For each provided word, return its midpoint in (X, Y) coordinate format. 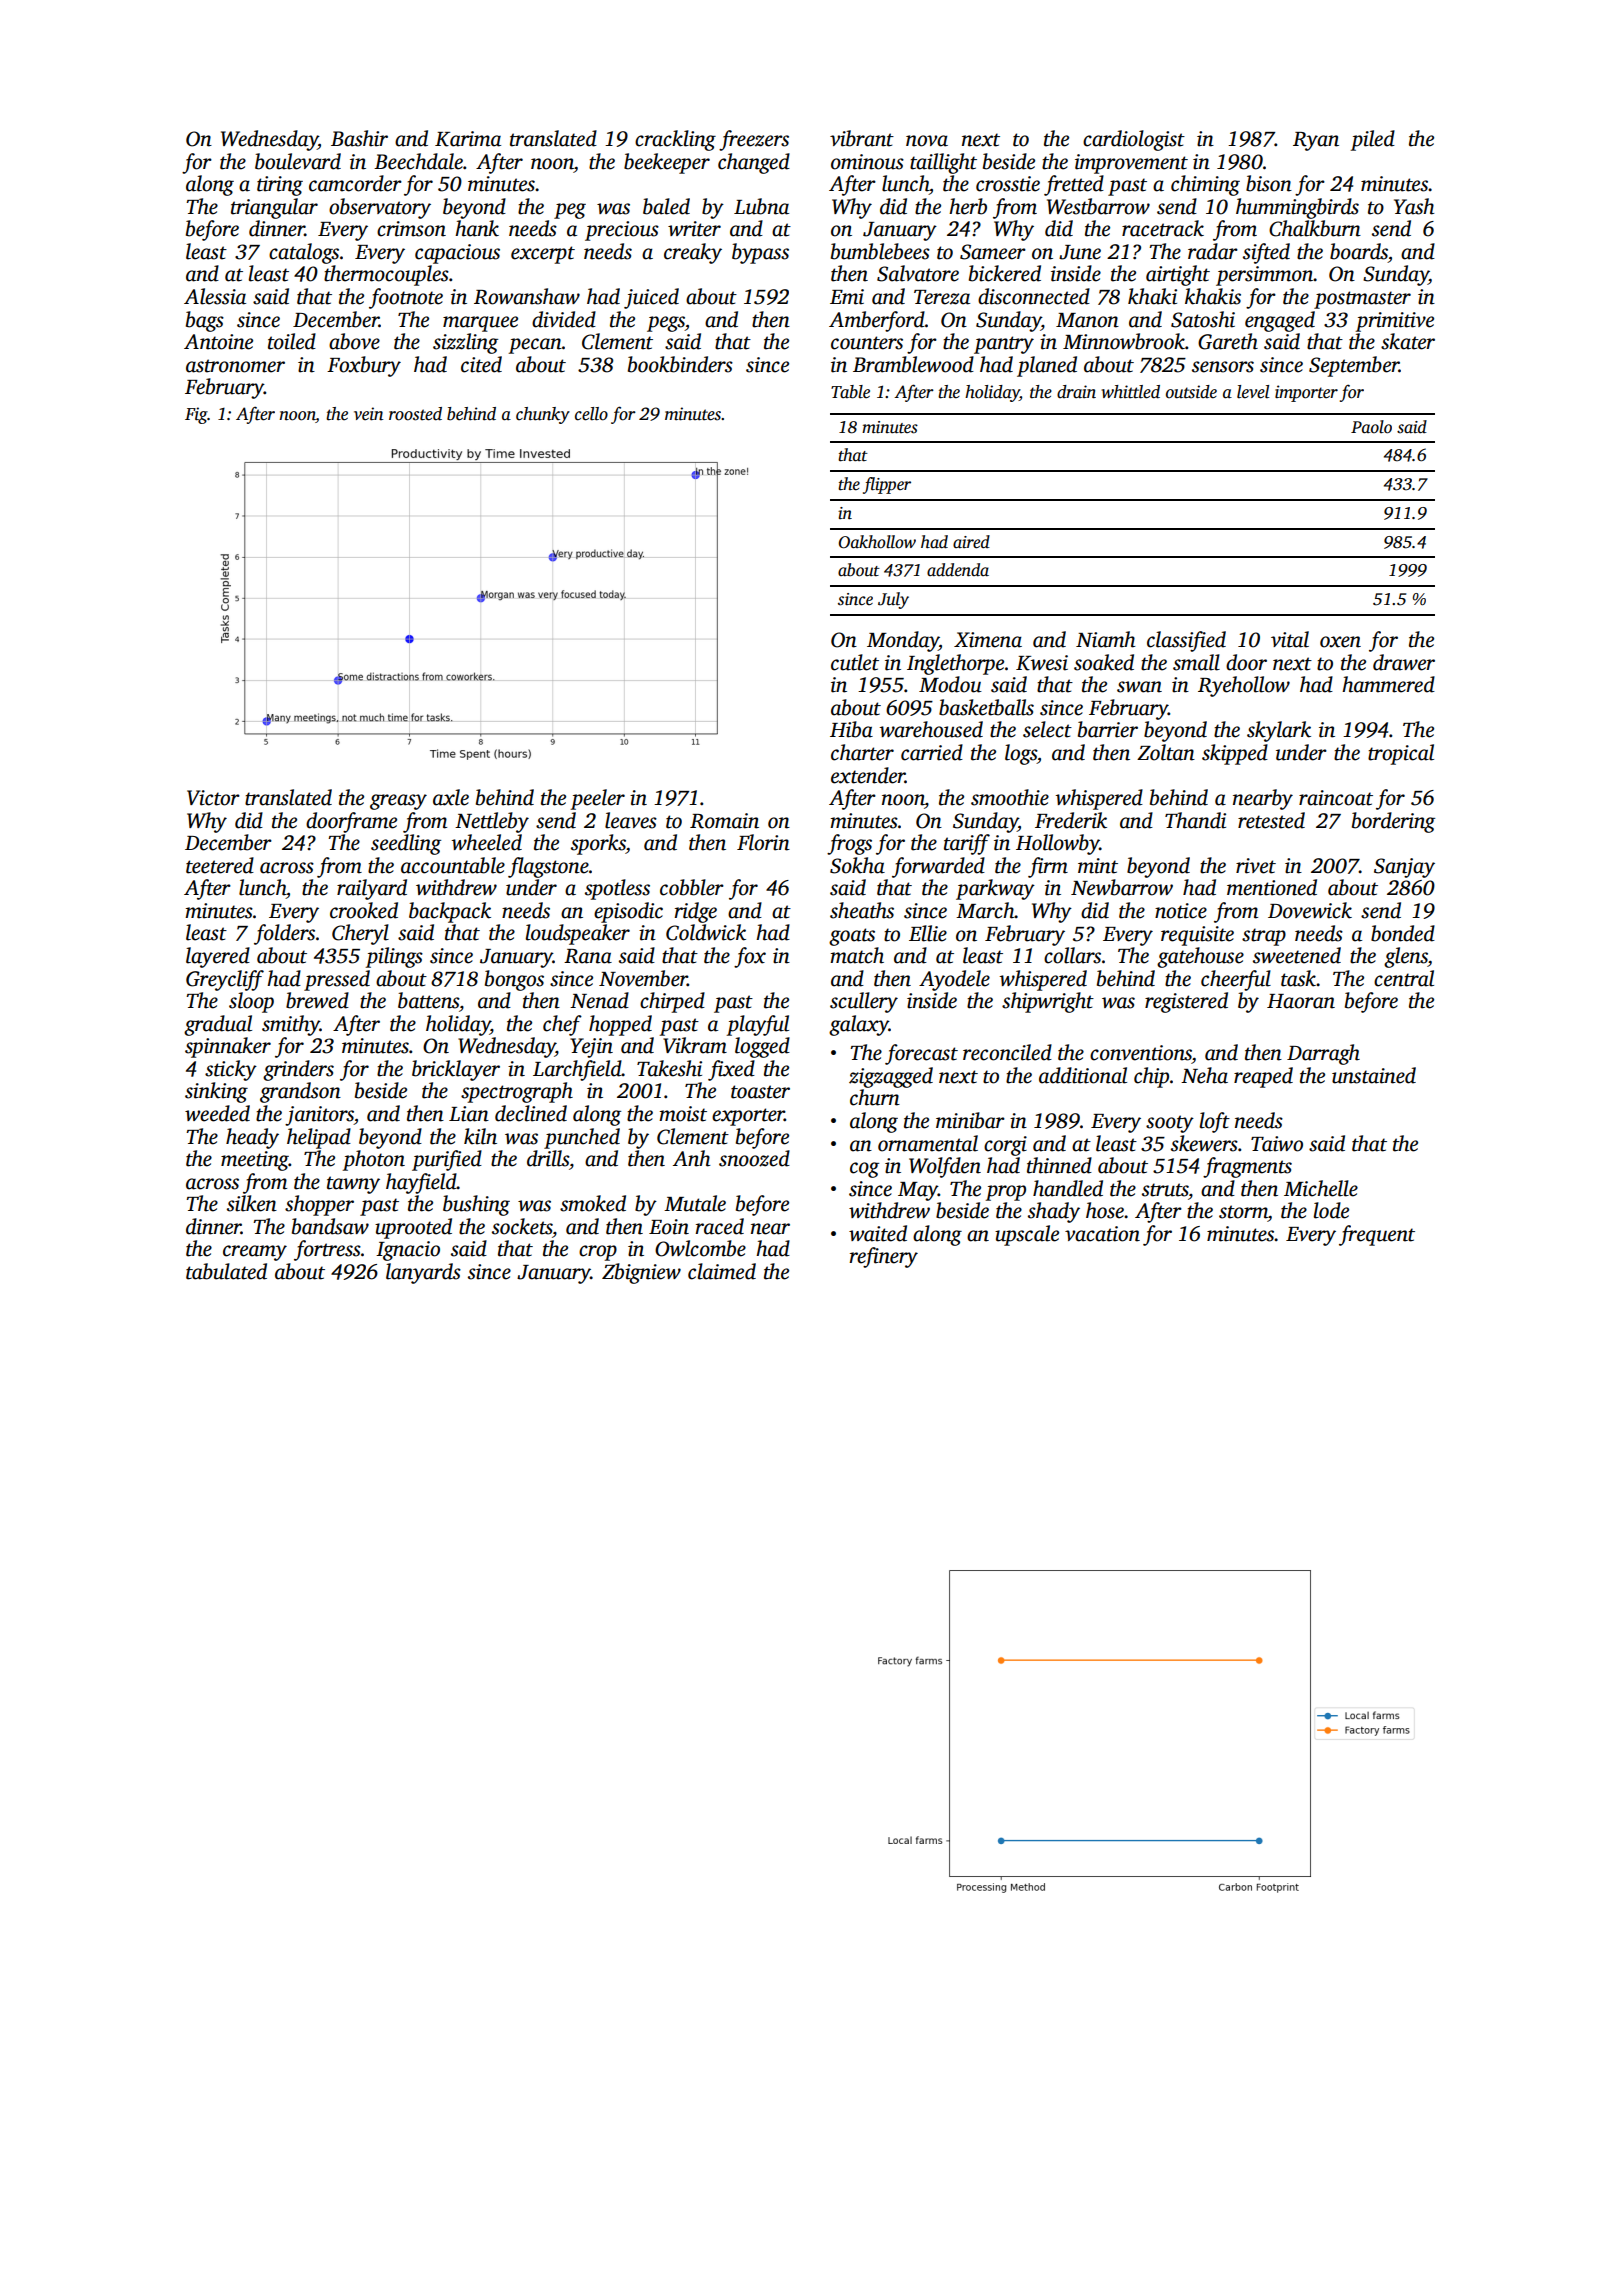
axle (451, 797)
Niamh (1105, 639)
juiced (651, 298)
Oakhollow (877, 542)
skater (1408, 341)
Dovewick (1310, 910)
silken (252, 1203)
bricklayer (456, 1070)
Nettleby (492, 822)
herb (968, 206)
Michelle (1321, 1188)
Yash (1414, 206)
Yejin (591, 1048)
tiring (280, 186)
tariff (967, 844)
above (354, 341)
